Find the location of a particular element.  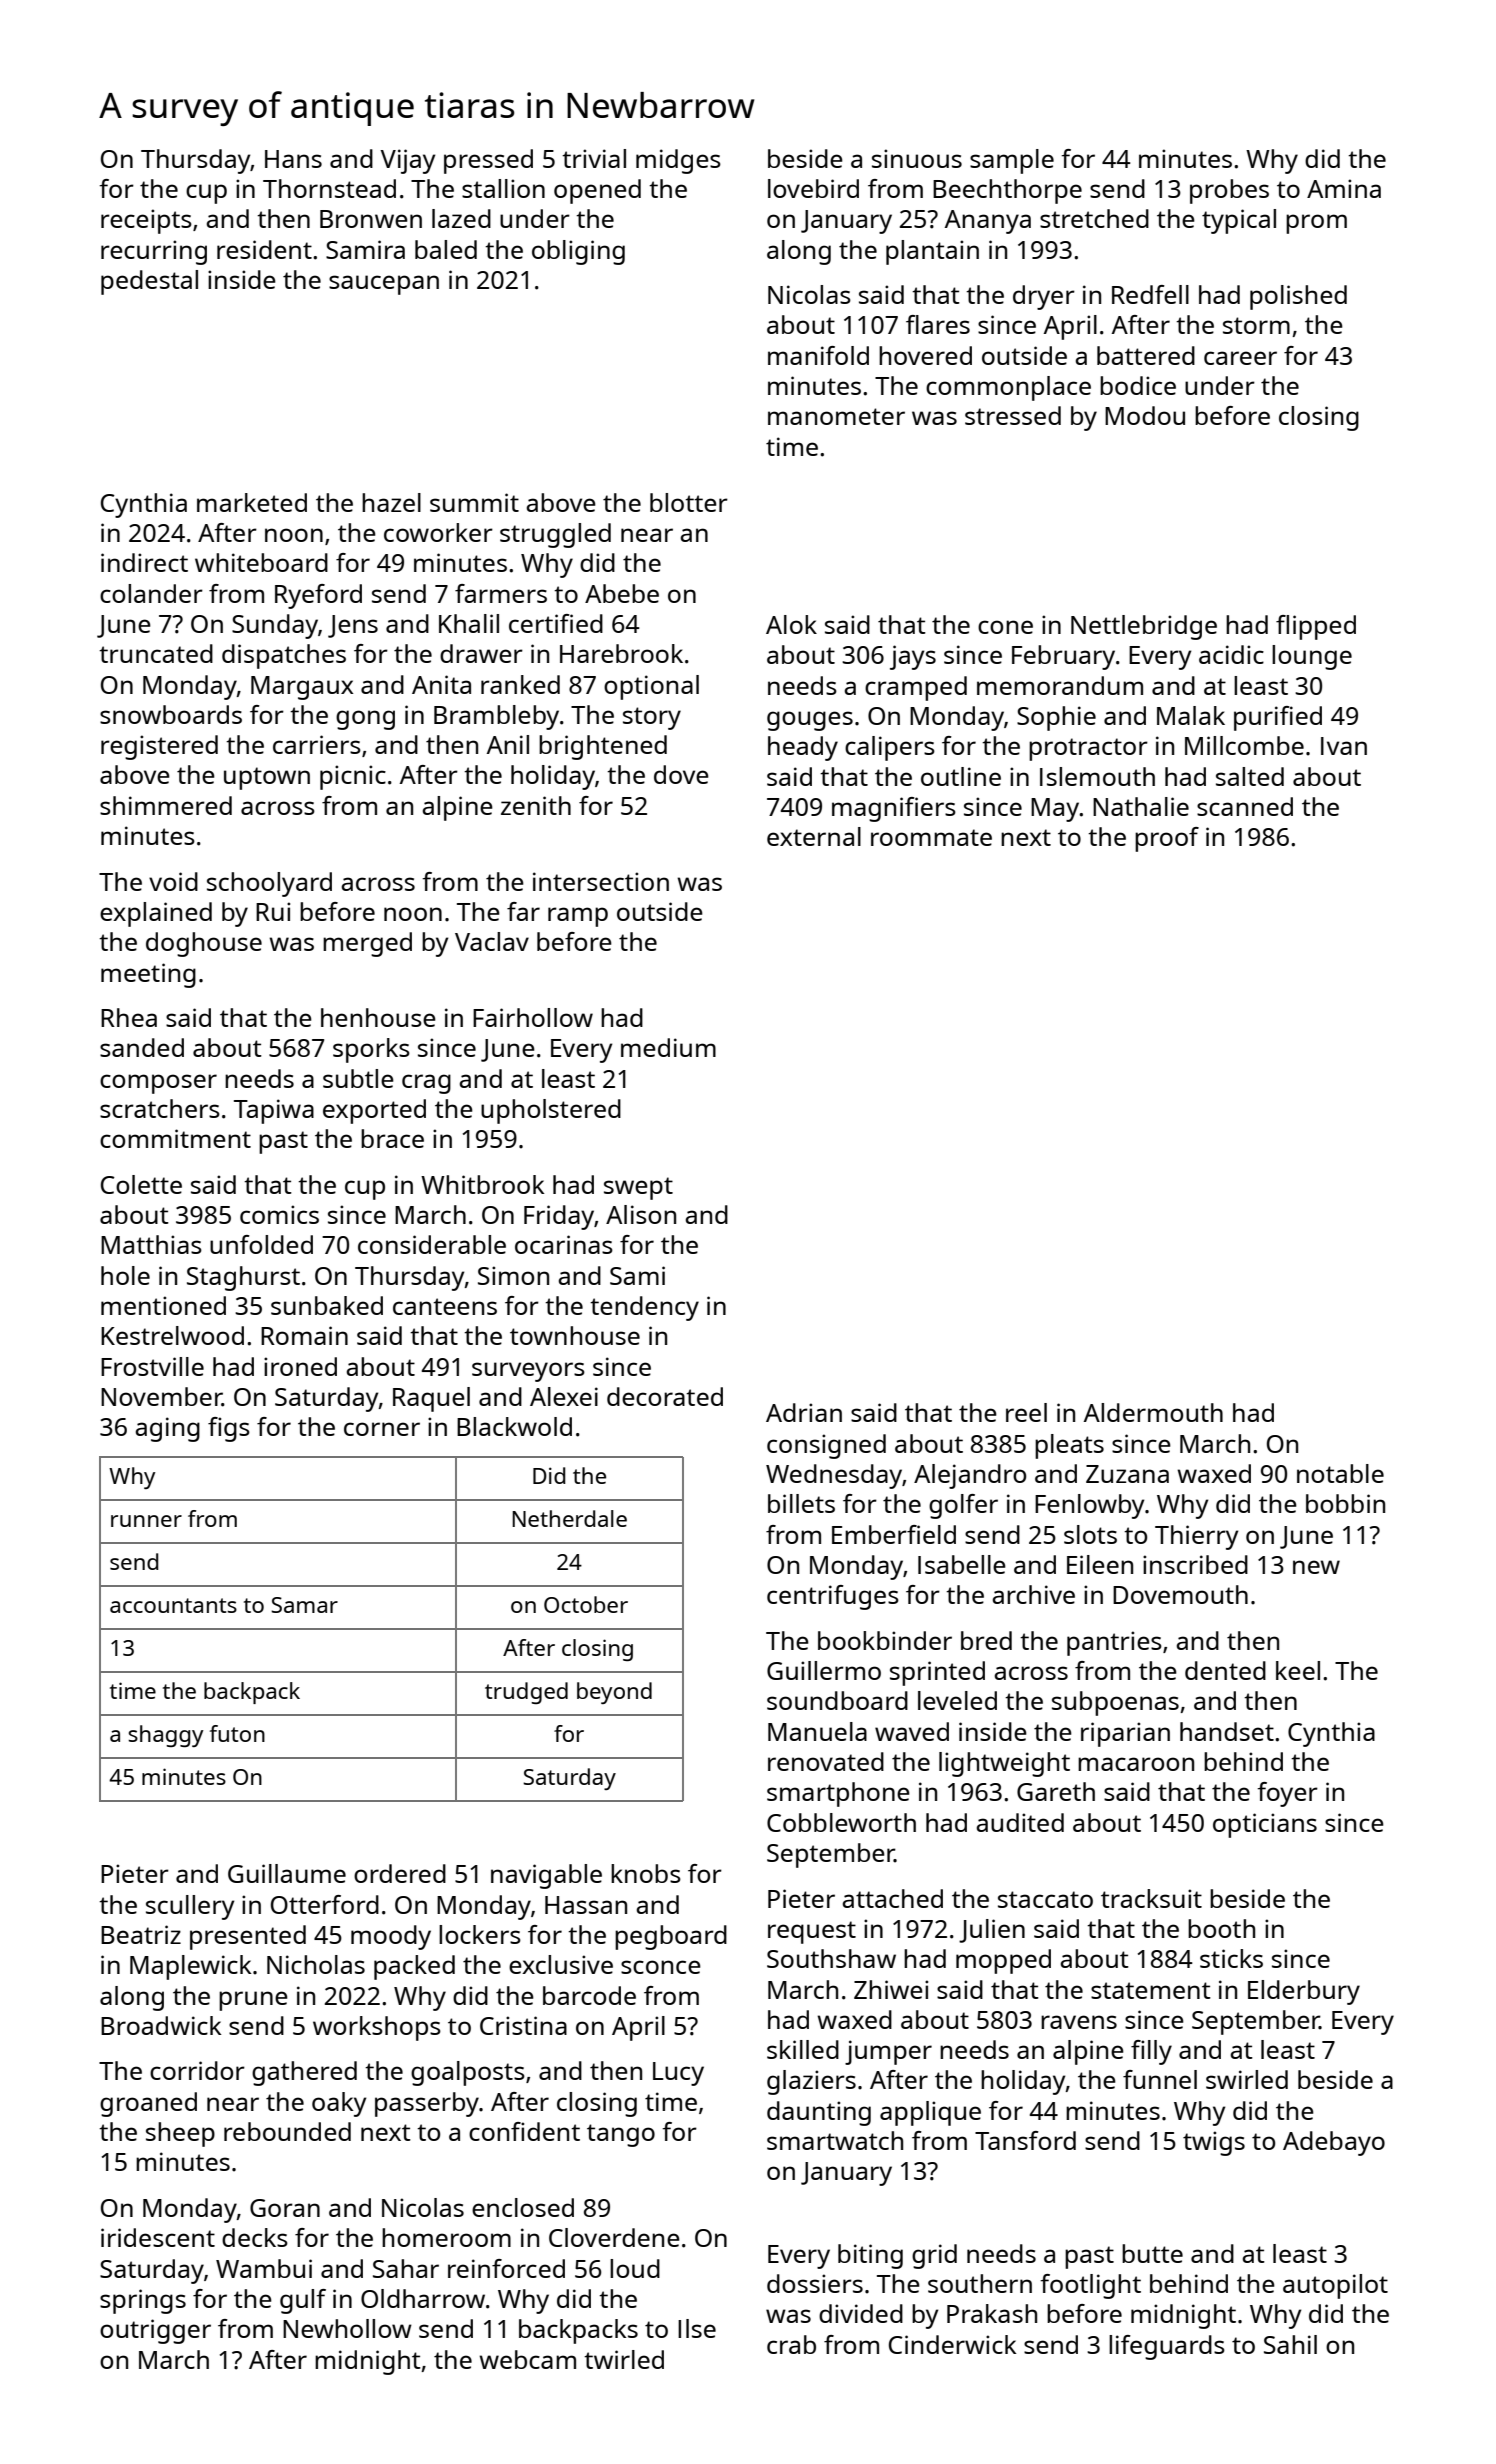

Vaclav is located at coordinates (492, 941).
